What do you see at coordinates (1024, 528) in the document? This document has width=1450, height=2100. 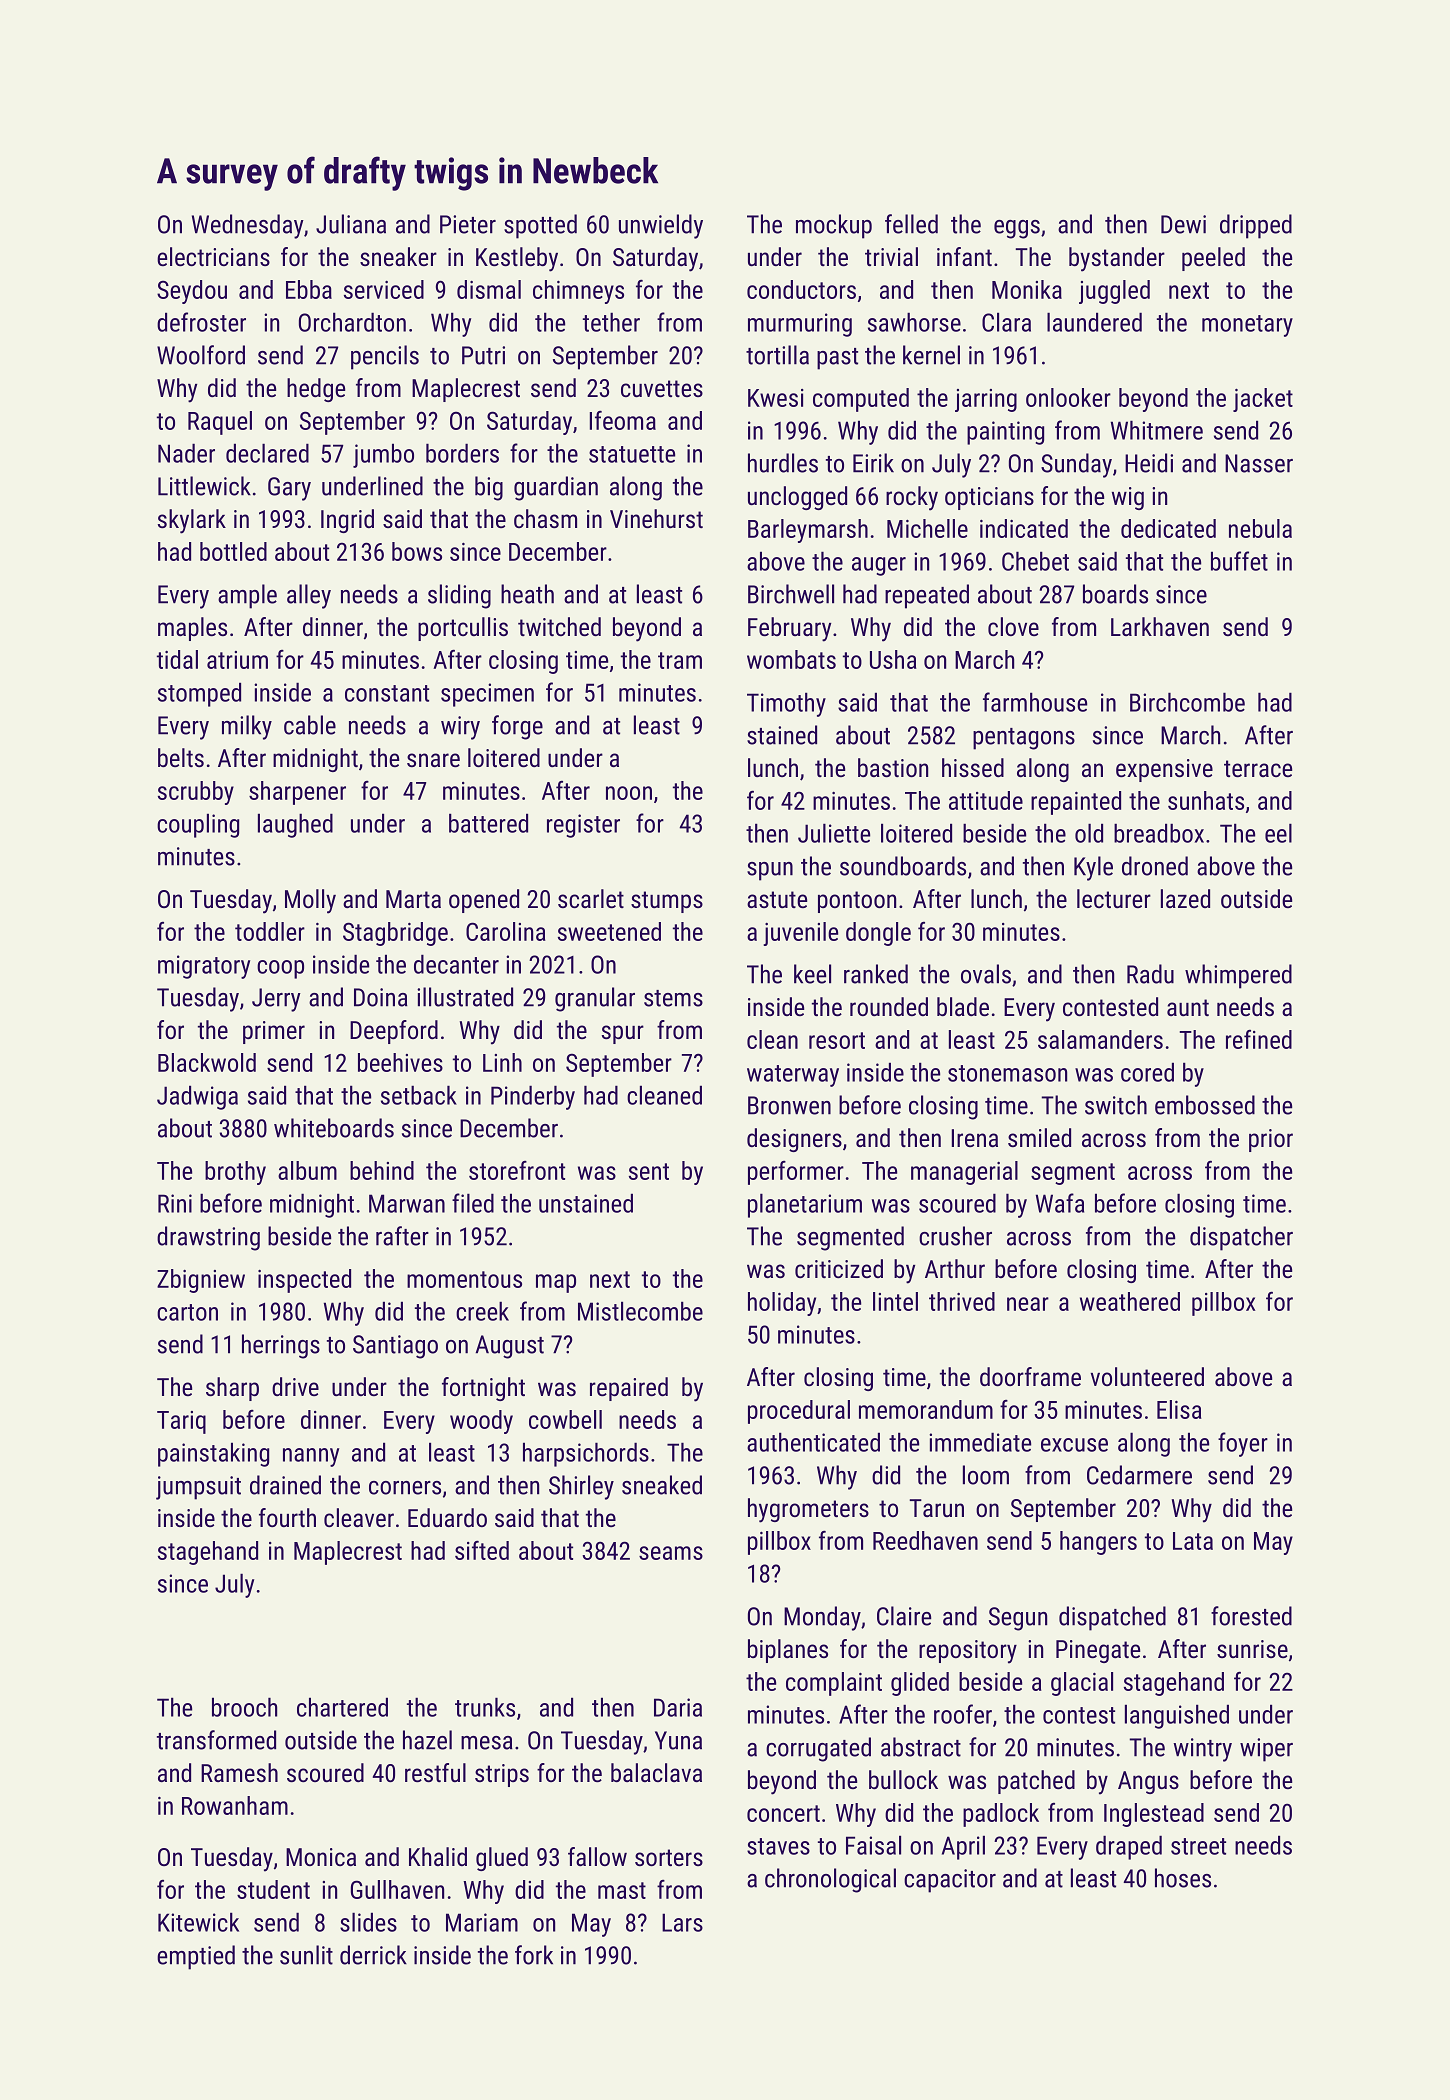 I see `indicated` at bounding box center [1024, 528].
